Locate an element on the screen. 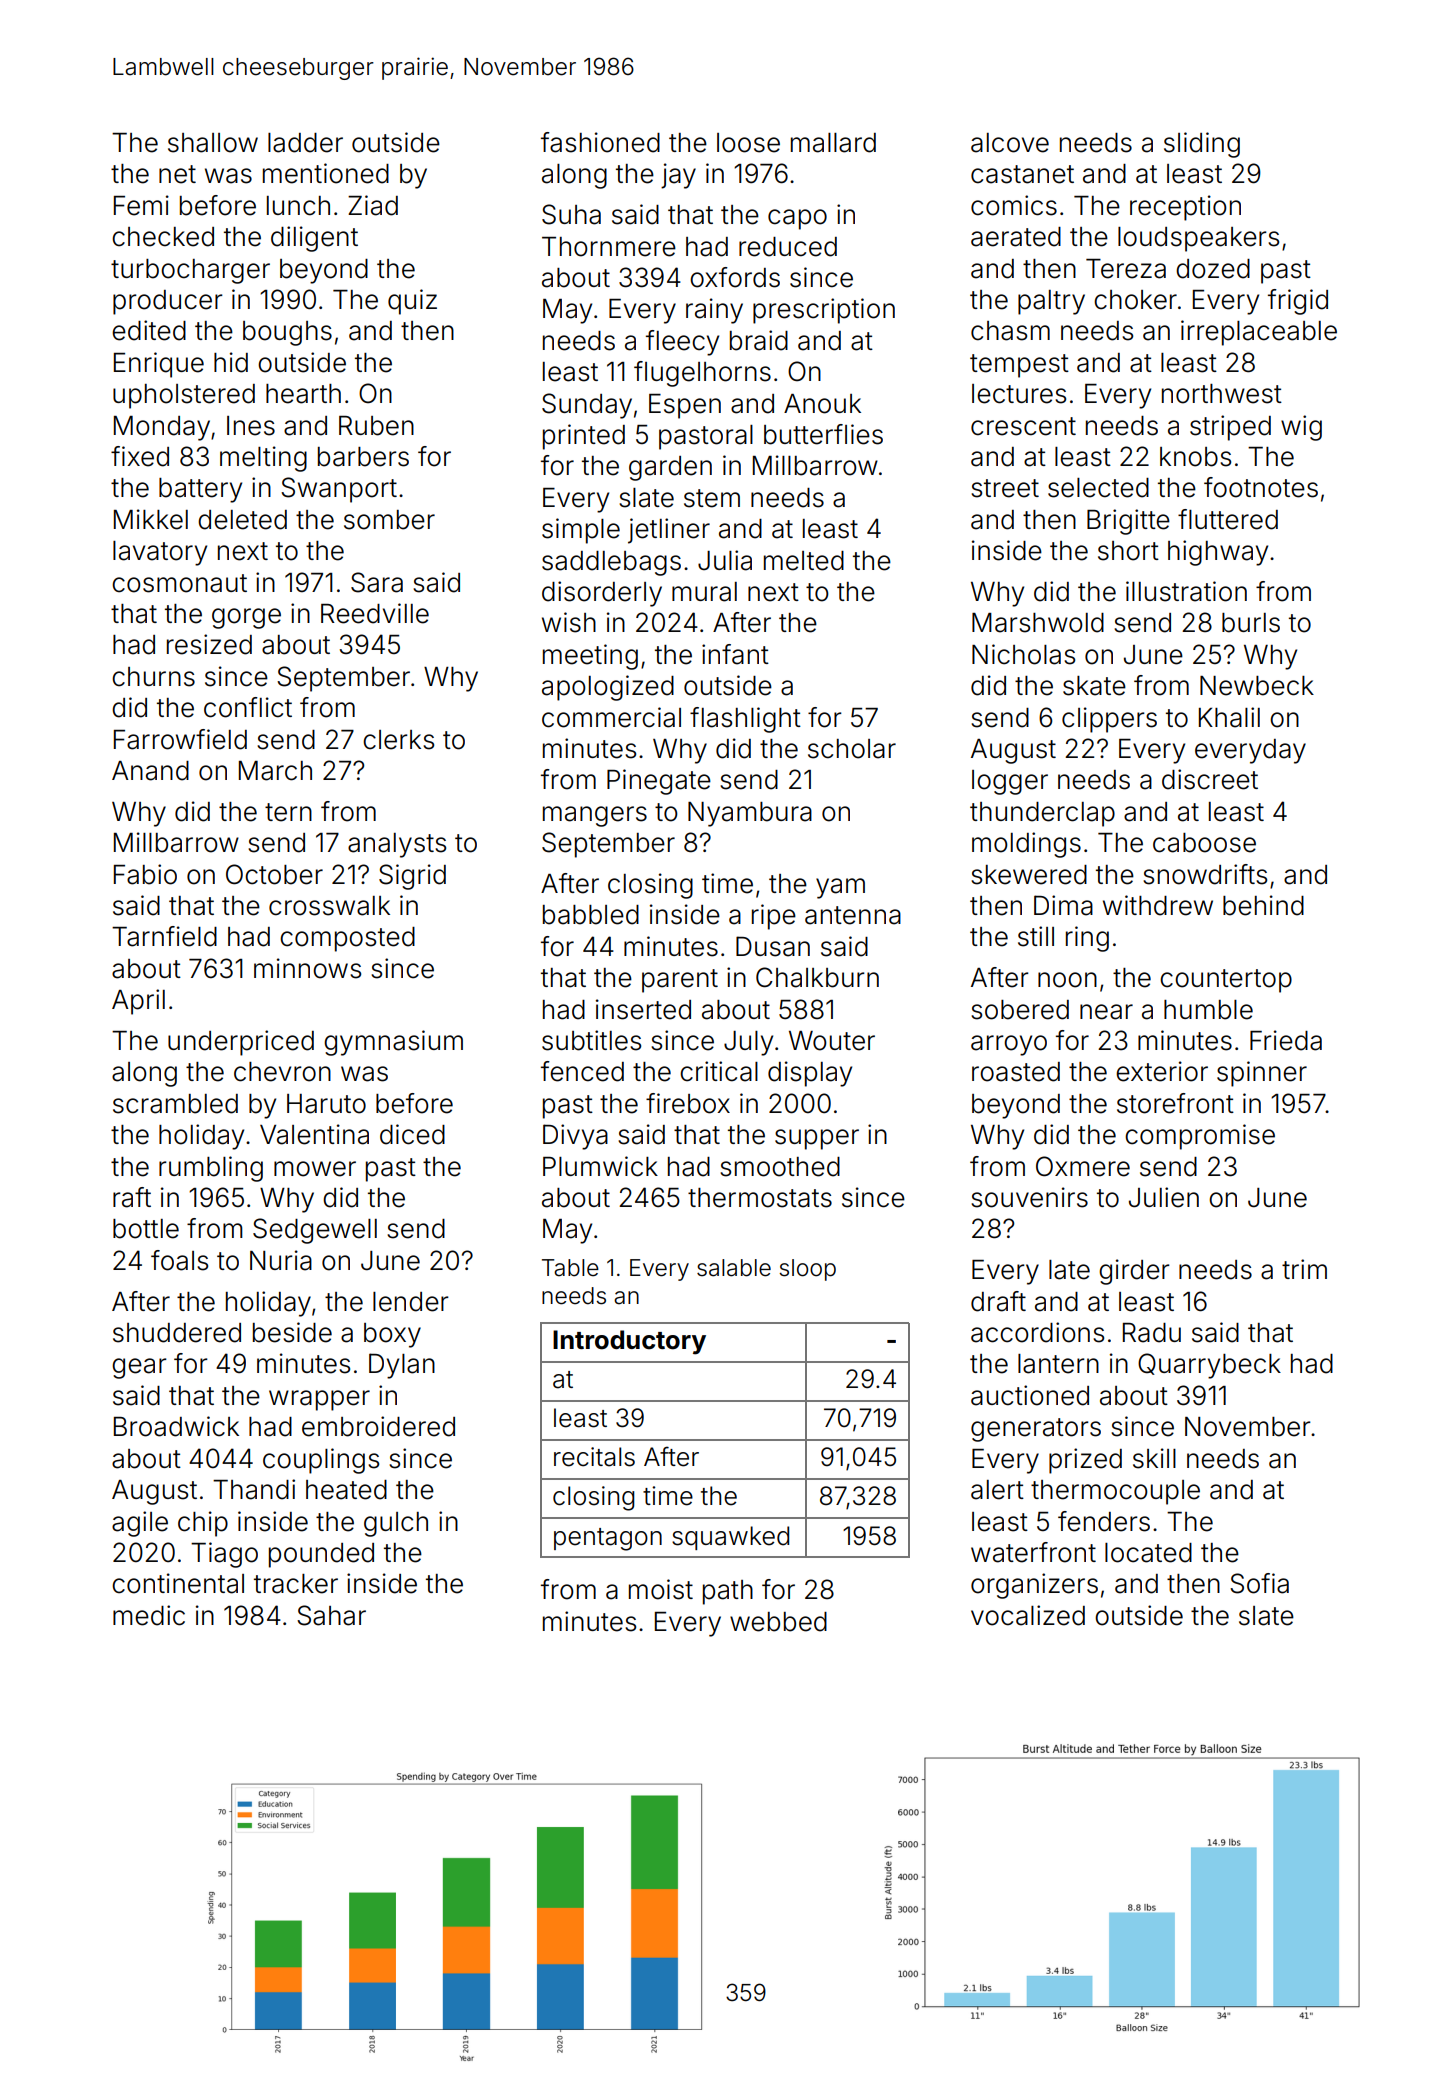 The image size is (1450, 2100). medic is located at coordinates (149, 1615).
